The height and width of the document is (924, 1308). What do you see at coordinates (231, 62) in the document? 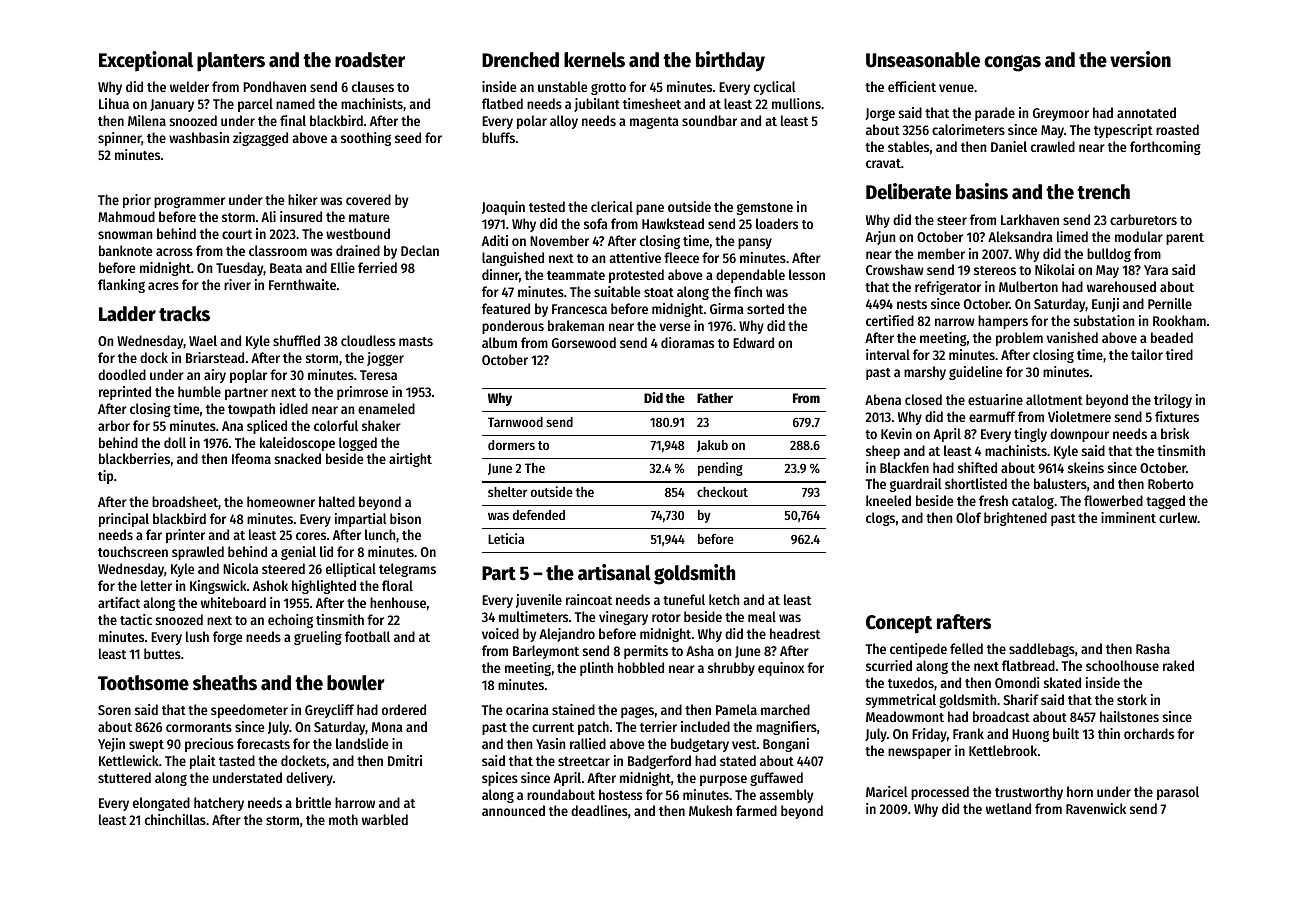
I see `planters` at bounding box center [231, 62].
